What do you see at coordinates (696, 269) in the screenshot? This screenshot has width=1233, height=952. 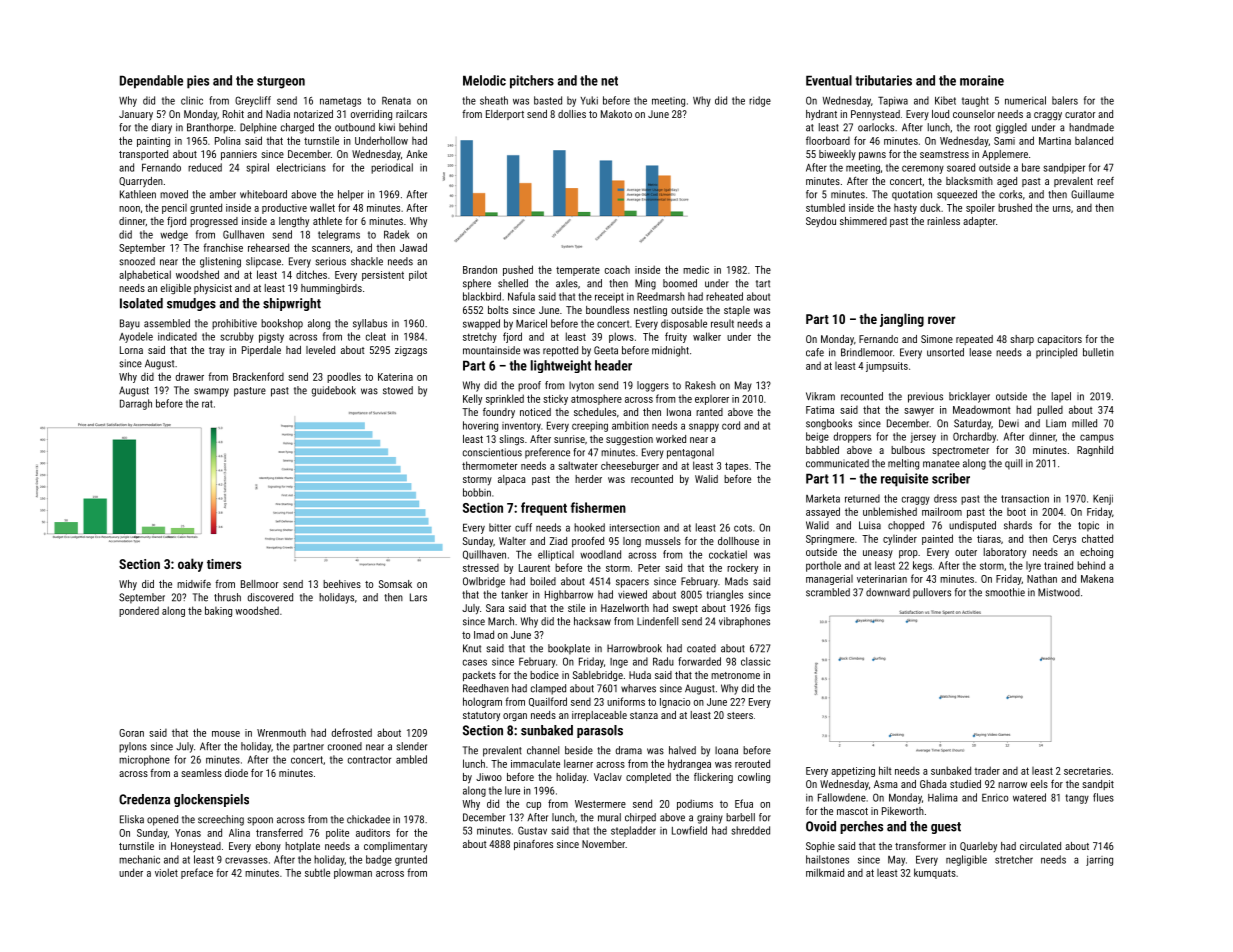 I see `medic` at bounding box center [696, 269].
